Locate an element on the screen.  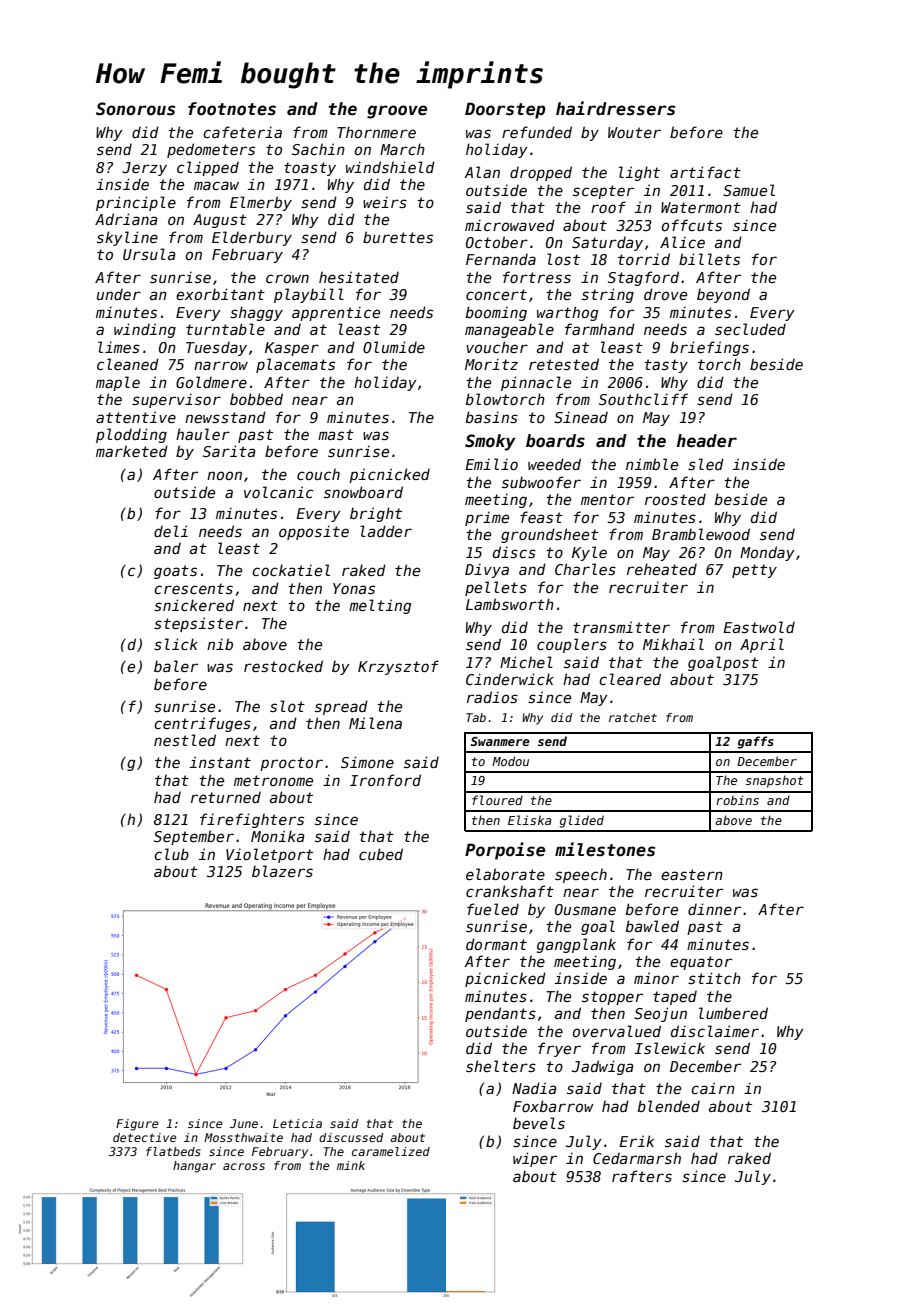
Lambsworth is located at coordinates (510, 604).
